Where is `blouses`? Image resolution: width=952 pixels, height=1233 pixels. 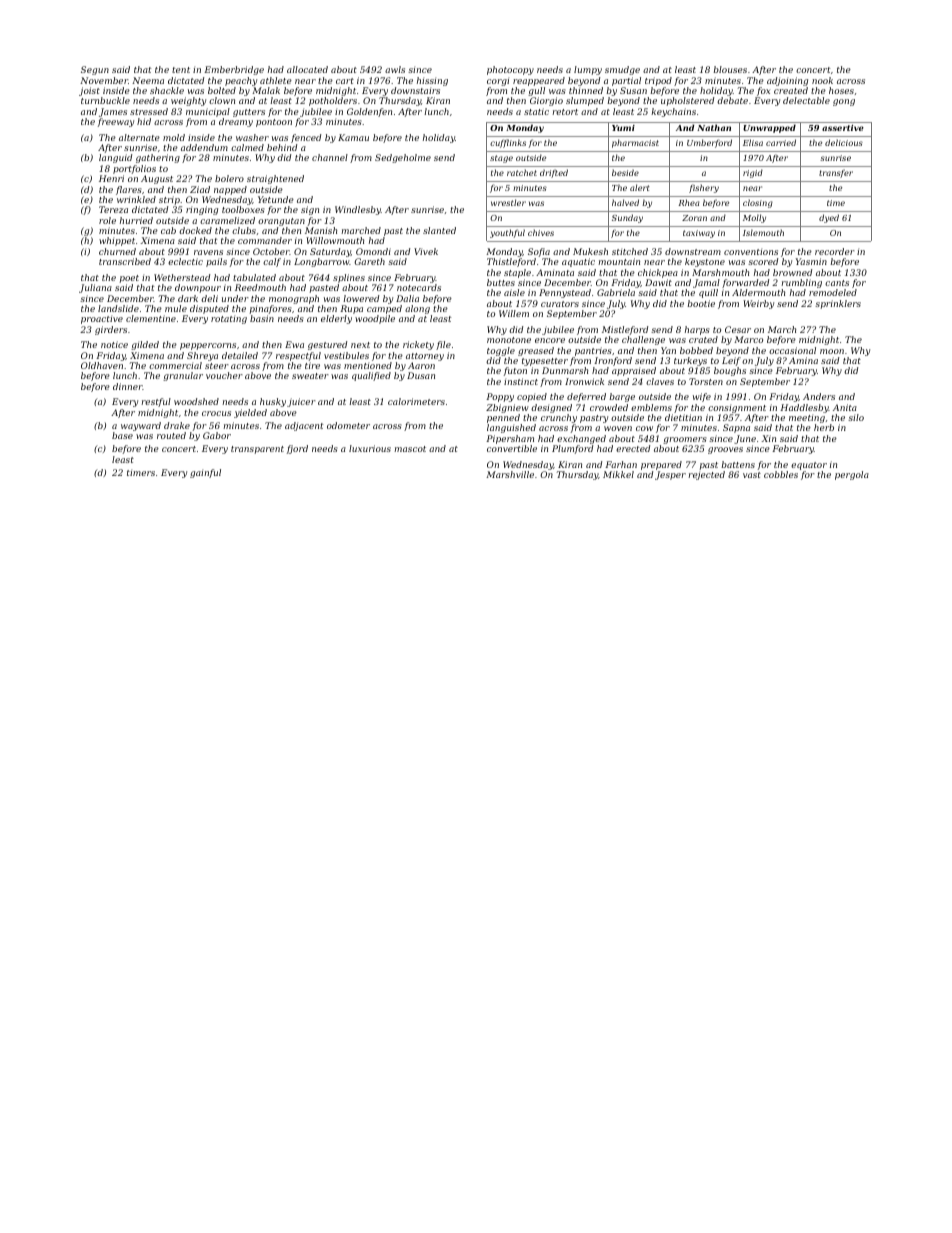
blouses is located at coordinates (730, 69).
